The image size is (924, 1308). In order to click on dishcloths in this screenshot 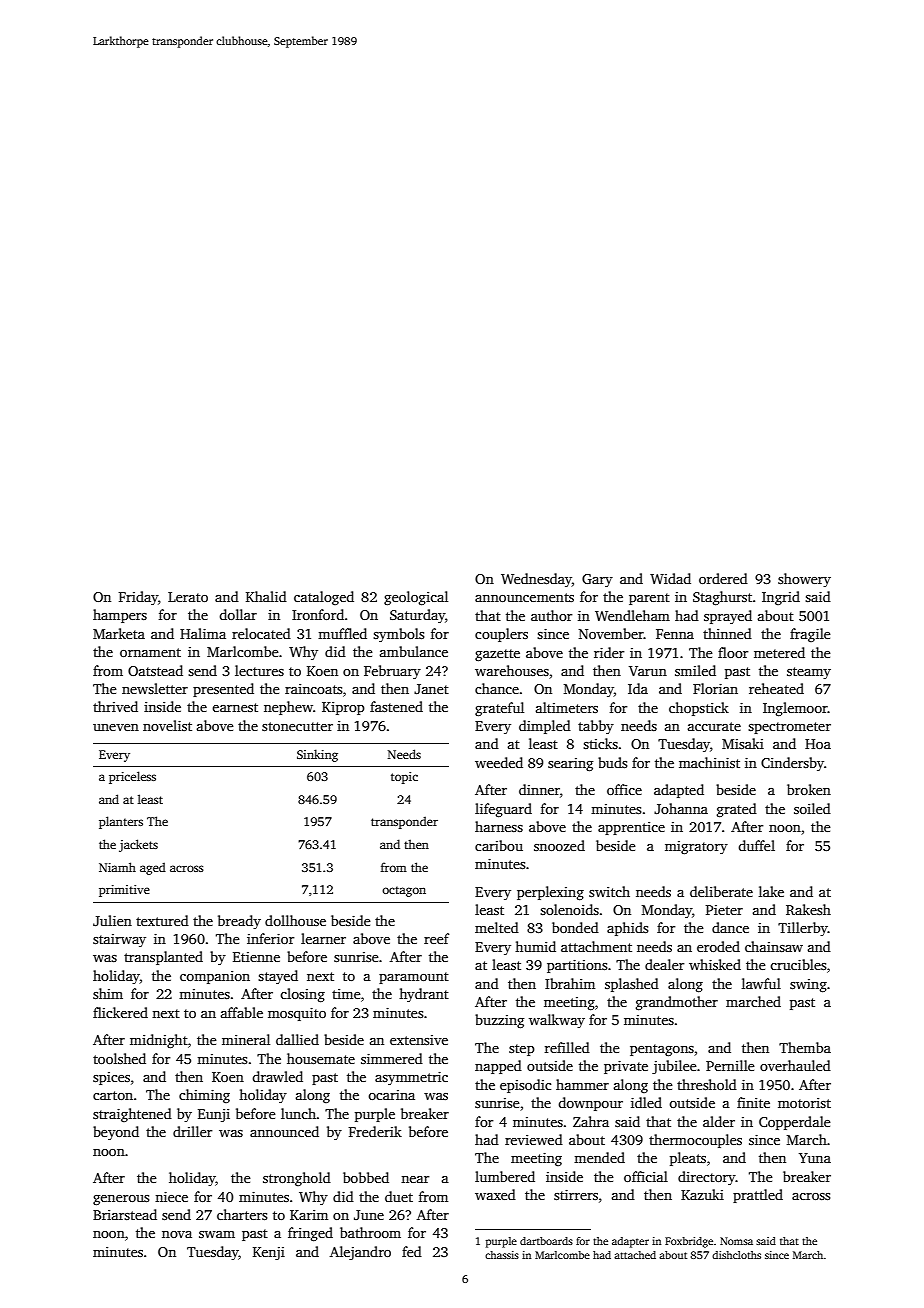, I will do `click(736, 1255)`.
